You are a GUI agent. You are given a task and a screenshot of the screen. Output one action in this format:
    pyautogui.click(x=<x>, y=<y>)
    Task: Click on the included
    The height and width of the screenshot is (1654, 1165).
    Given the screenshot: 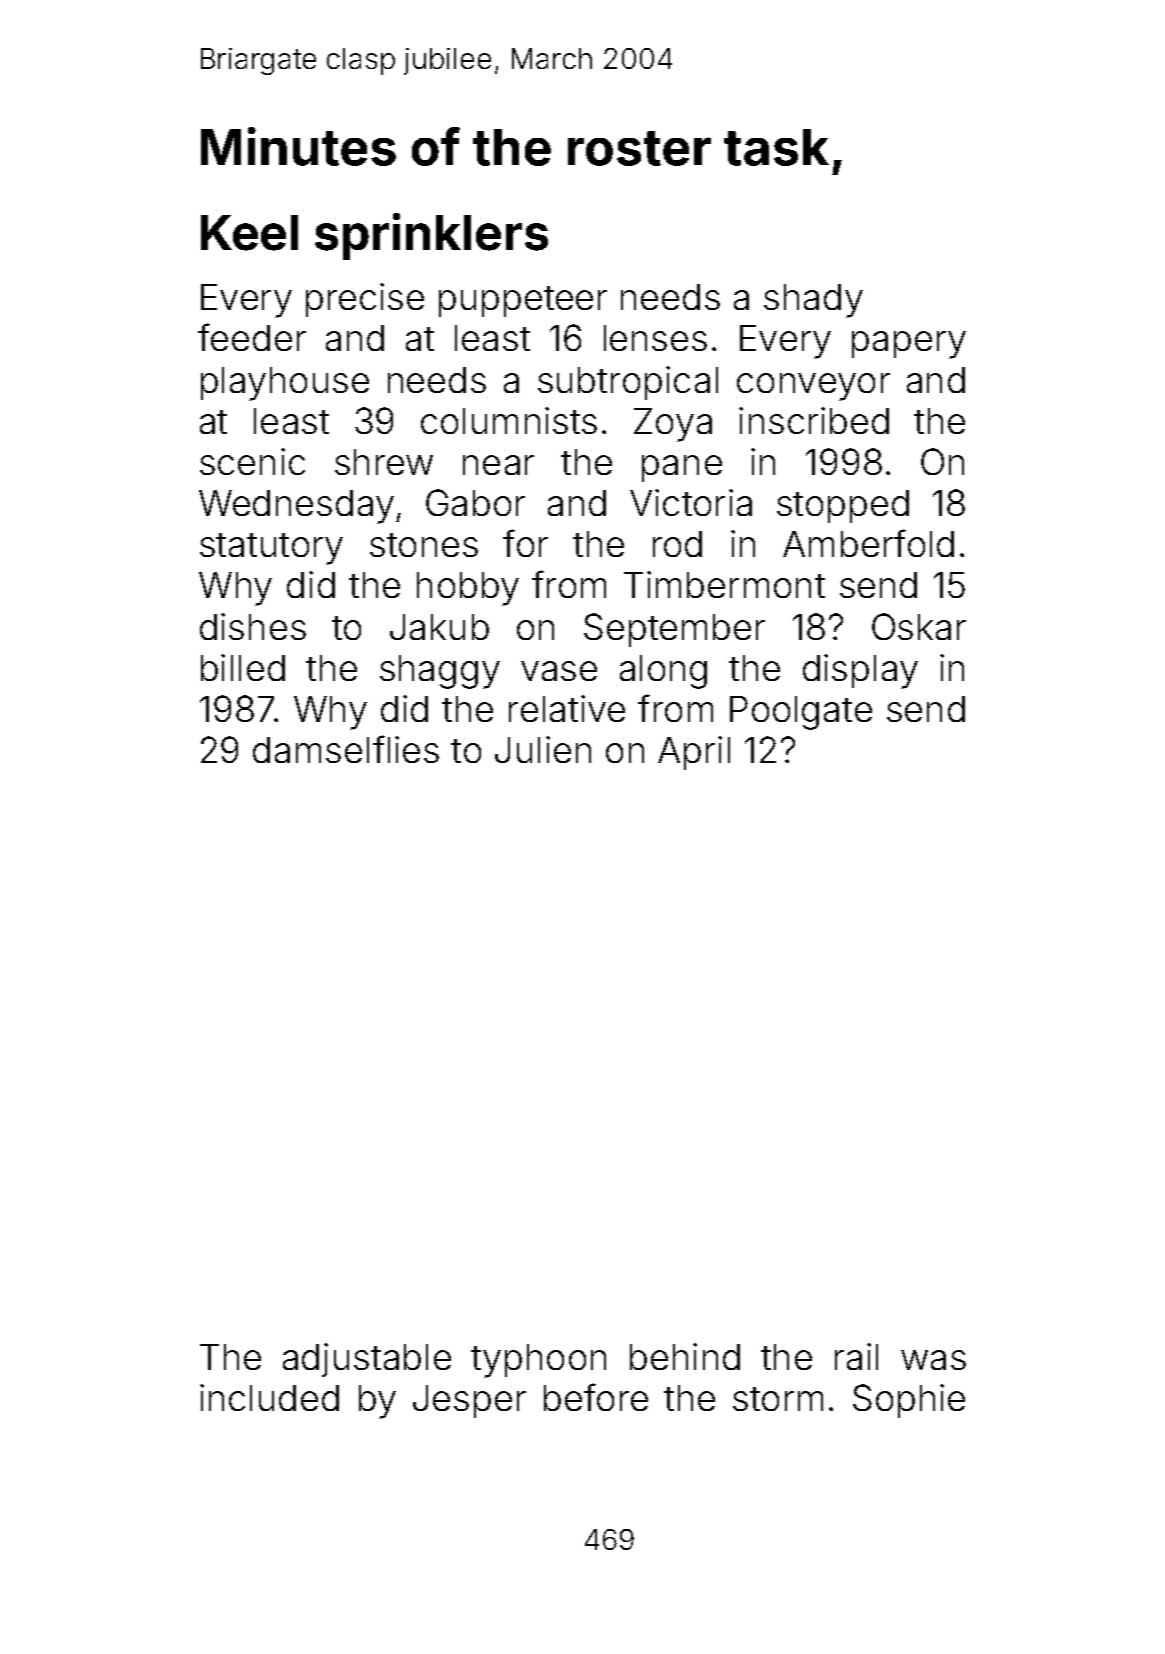 What is the action you would take?
    pyautogui.click(x=269, y=1397)
